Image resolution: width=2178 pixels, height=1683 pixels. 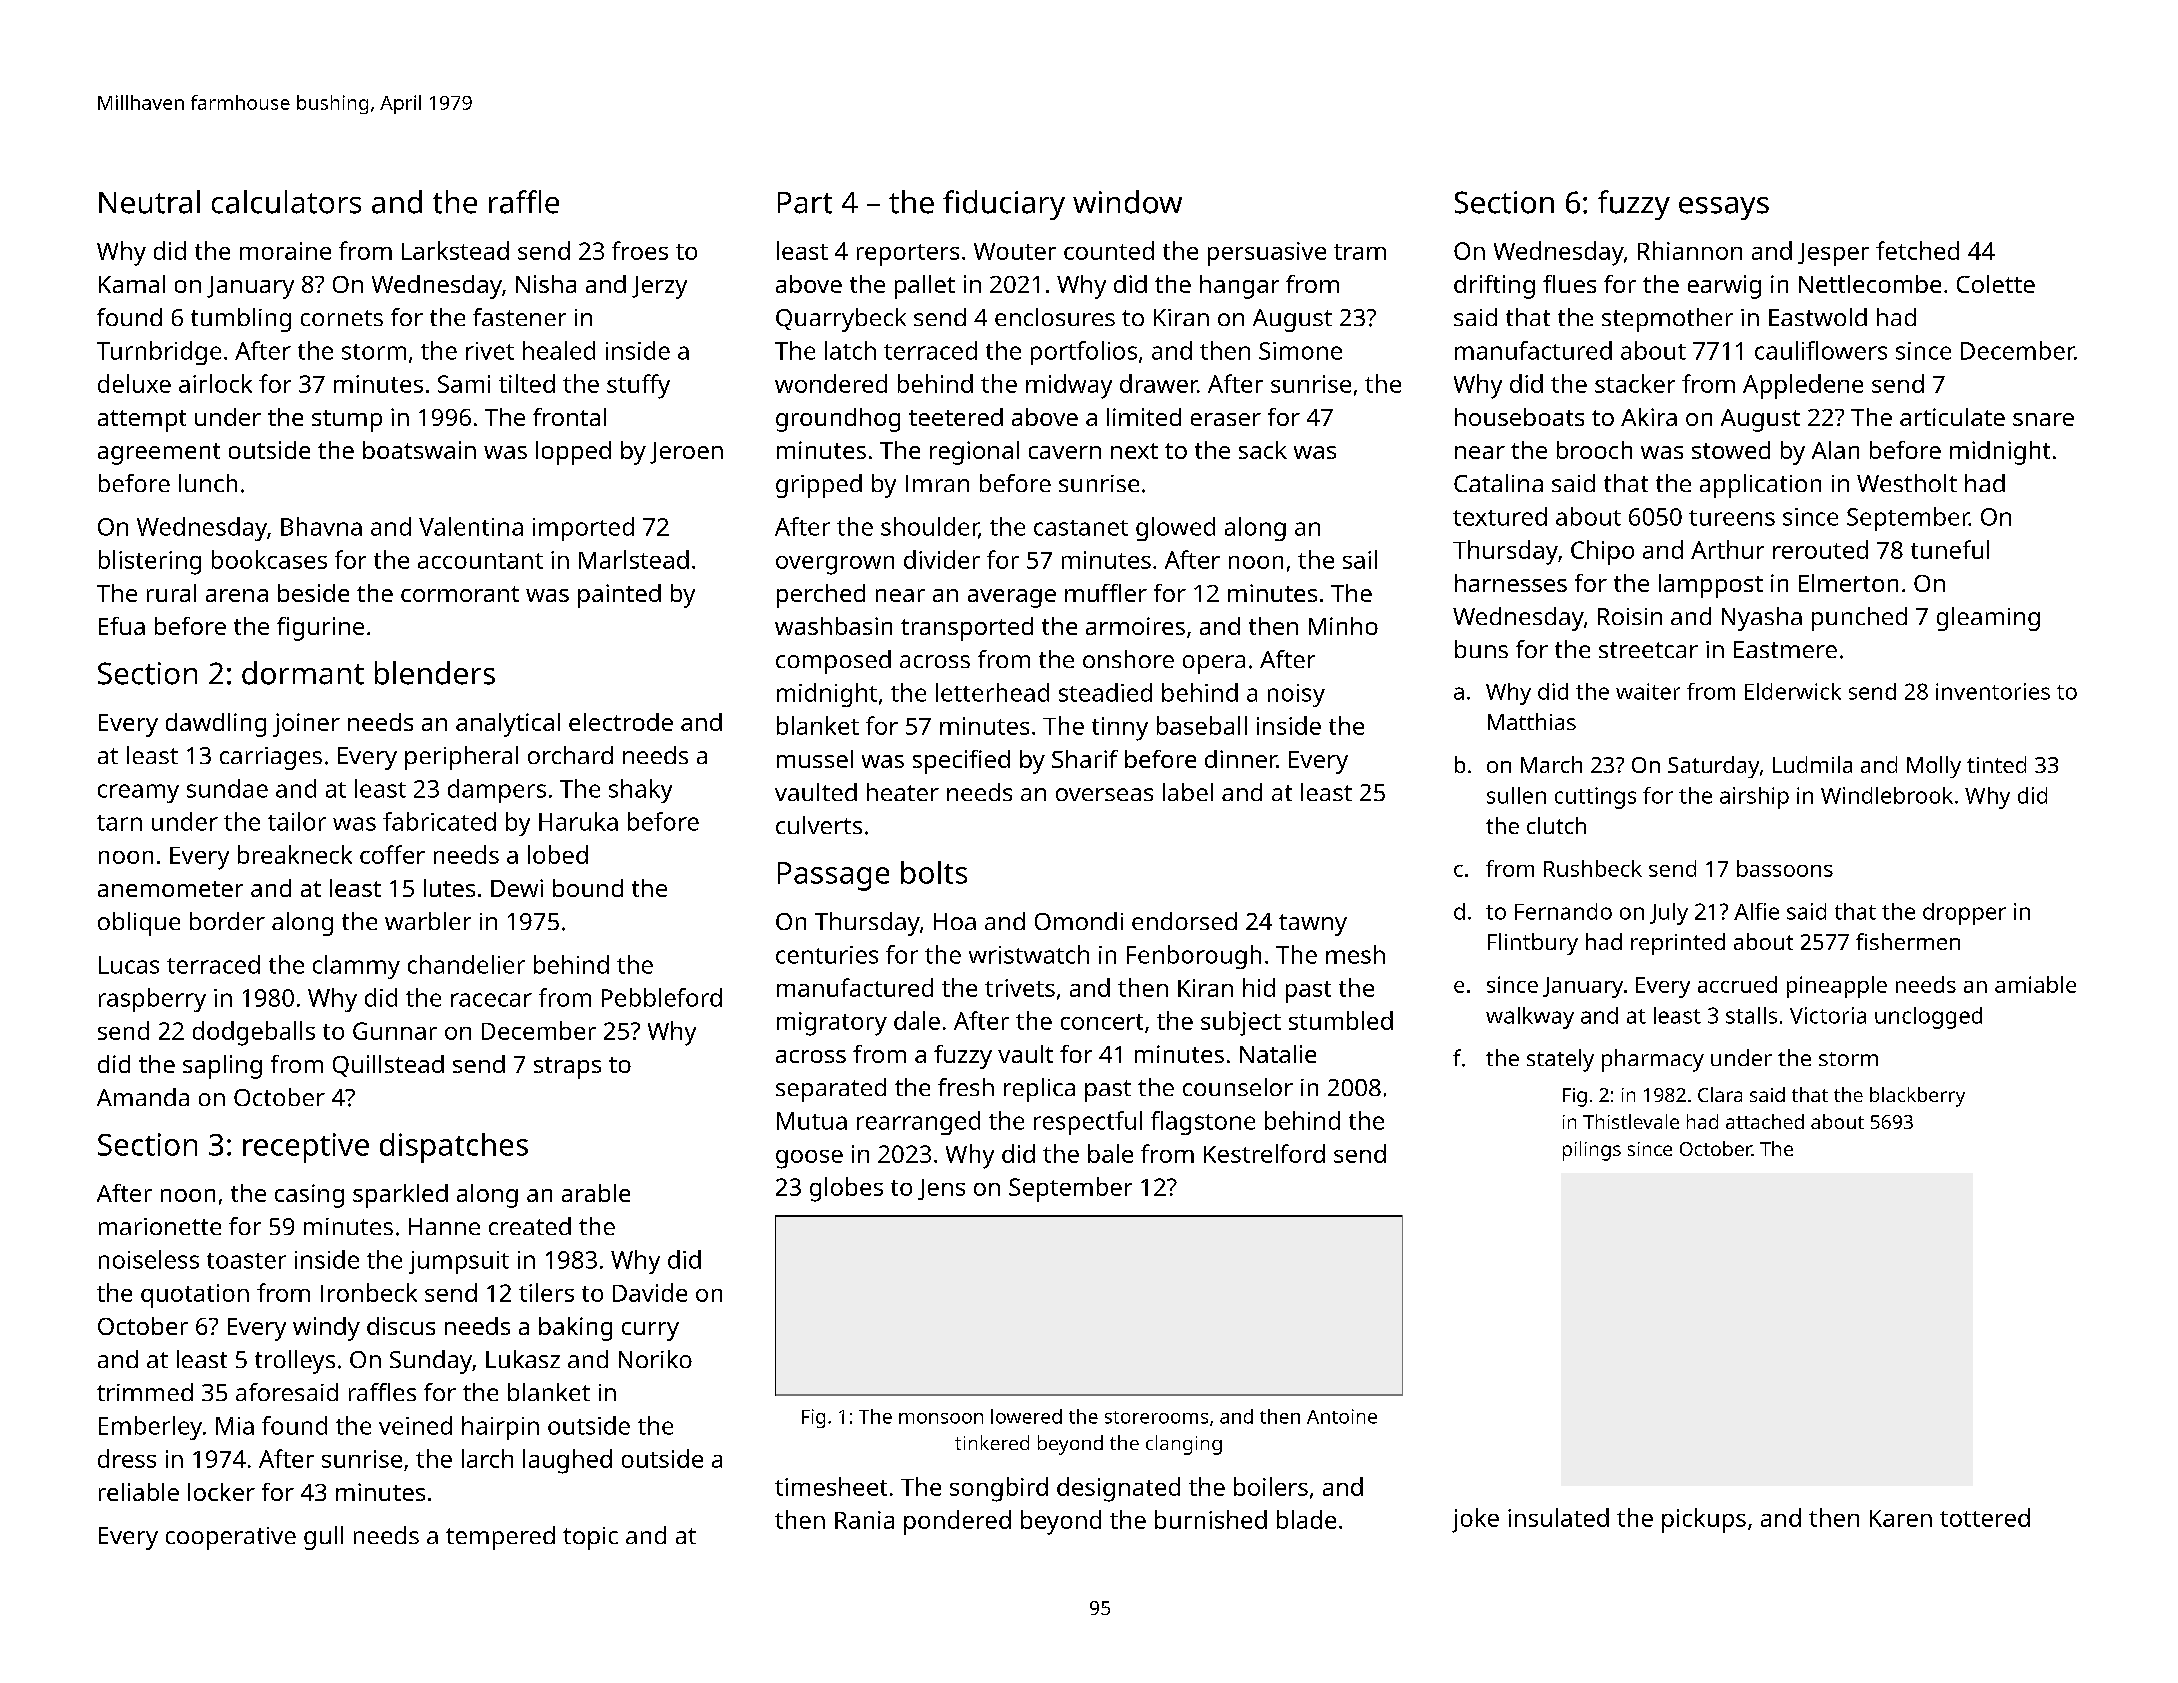 What do you see at coordinates (1475, 1520) in the image?
I see `joke` at bounding box center [1475, 1520].
